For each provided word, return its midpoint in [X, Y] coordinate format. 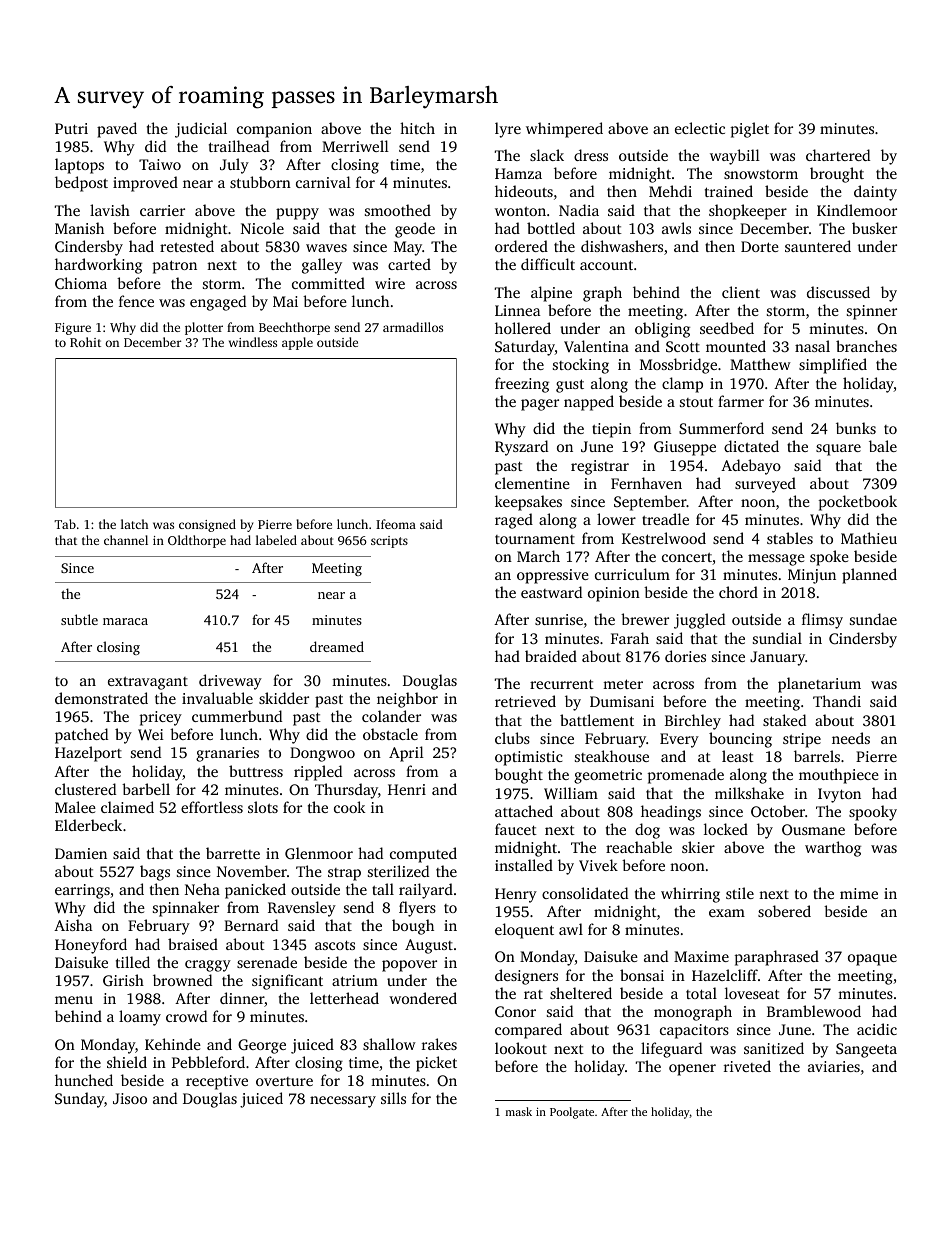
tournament [535, 539]
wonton [520, 211]
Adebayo [751, 467]
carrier [162, 210]
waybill [735, 157]
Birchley [693, 722]
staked [784, 720]
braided [551, 656]
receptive [217, 1082]
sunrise [559, 619]
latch [134, 524]
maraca [125, 621]
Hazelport [88, 754]
